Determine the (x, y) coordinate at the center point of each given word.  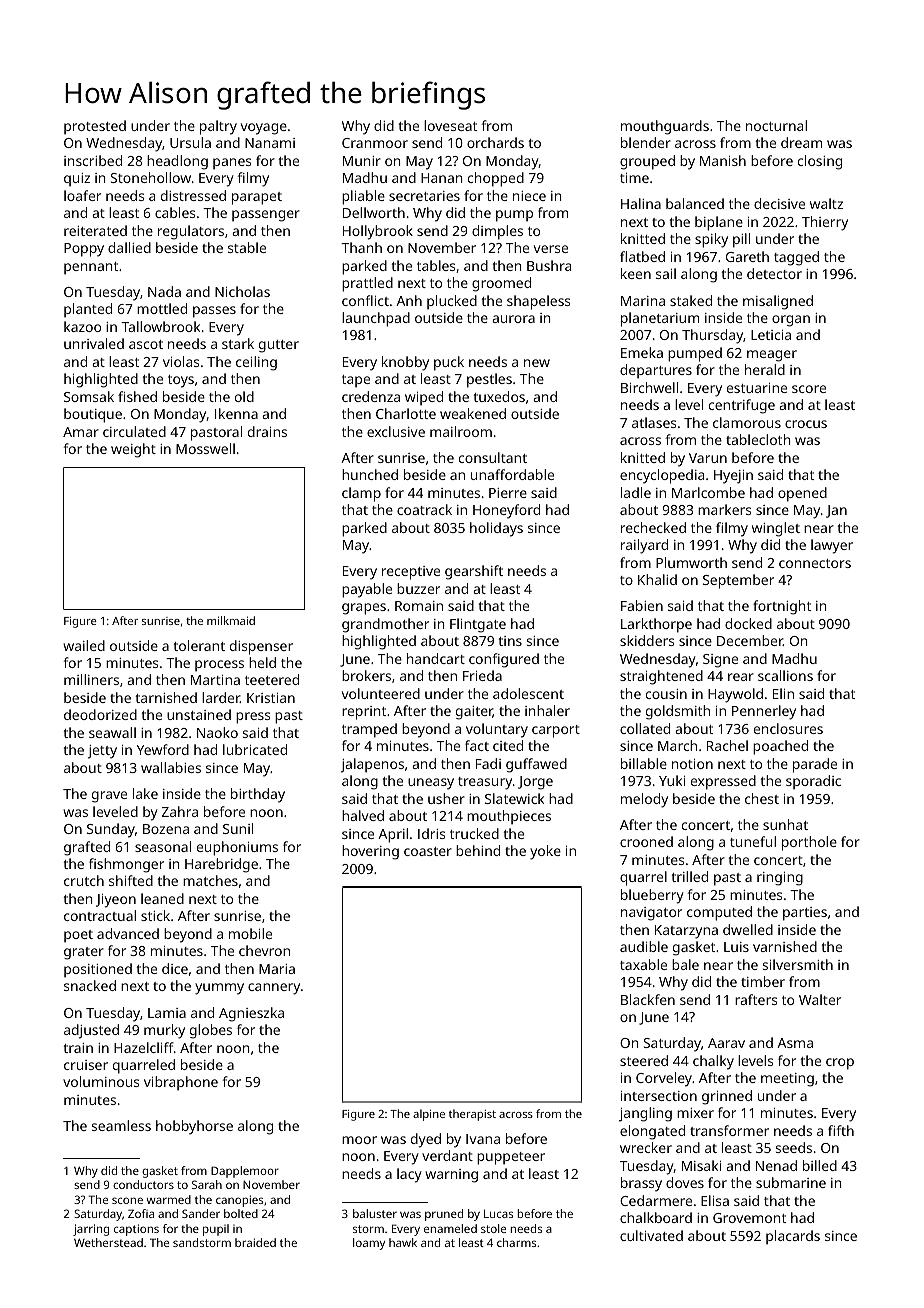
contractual (100, 915)
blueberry (652, 896)
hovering (370, 852)
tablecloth (758, 439)
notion (692, 764)
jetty (102, 752)
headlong (177, 162)
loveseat (450, 125)
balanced (695, 203)
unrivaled (94, 343)
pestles (489, 380)
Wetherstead (108, 1242)
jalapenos (372, 765)
